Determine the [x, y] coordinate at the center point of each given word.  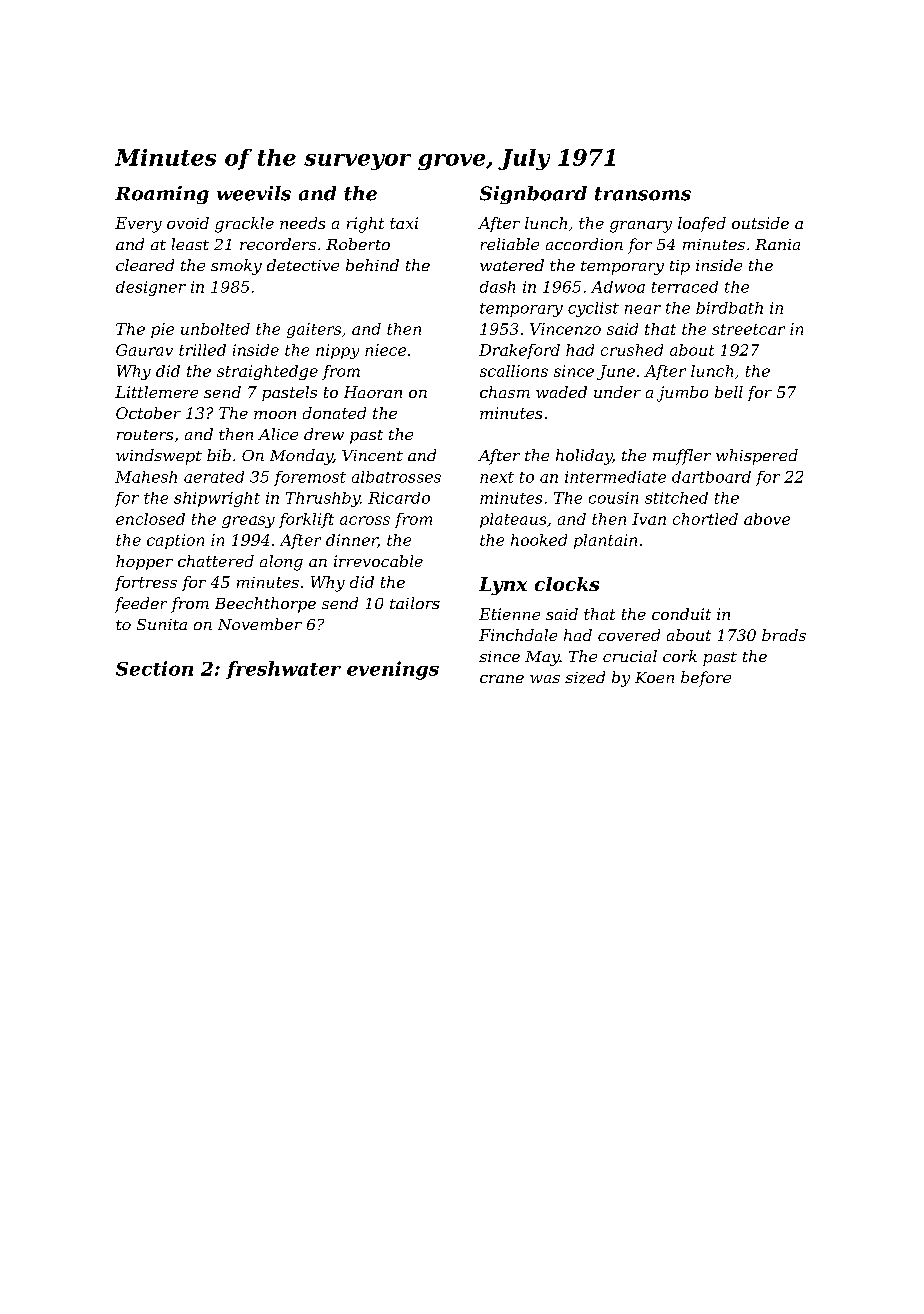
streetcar [748, 329]
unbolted [215, 329]
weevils [254, 193]
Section [154, 668]
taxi [404, 223]
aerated [214, 477]
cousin [613, 498]
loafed [702, 224]
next [497, 477]
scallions [514, 371]
